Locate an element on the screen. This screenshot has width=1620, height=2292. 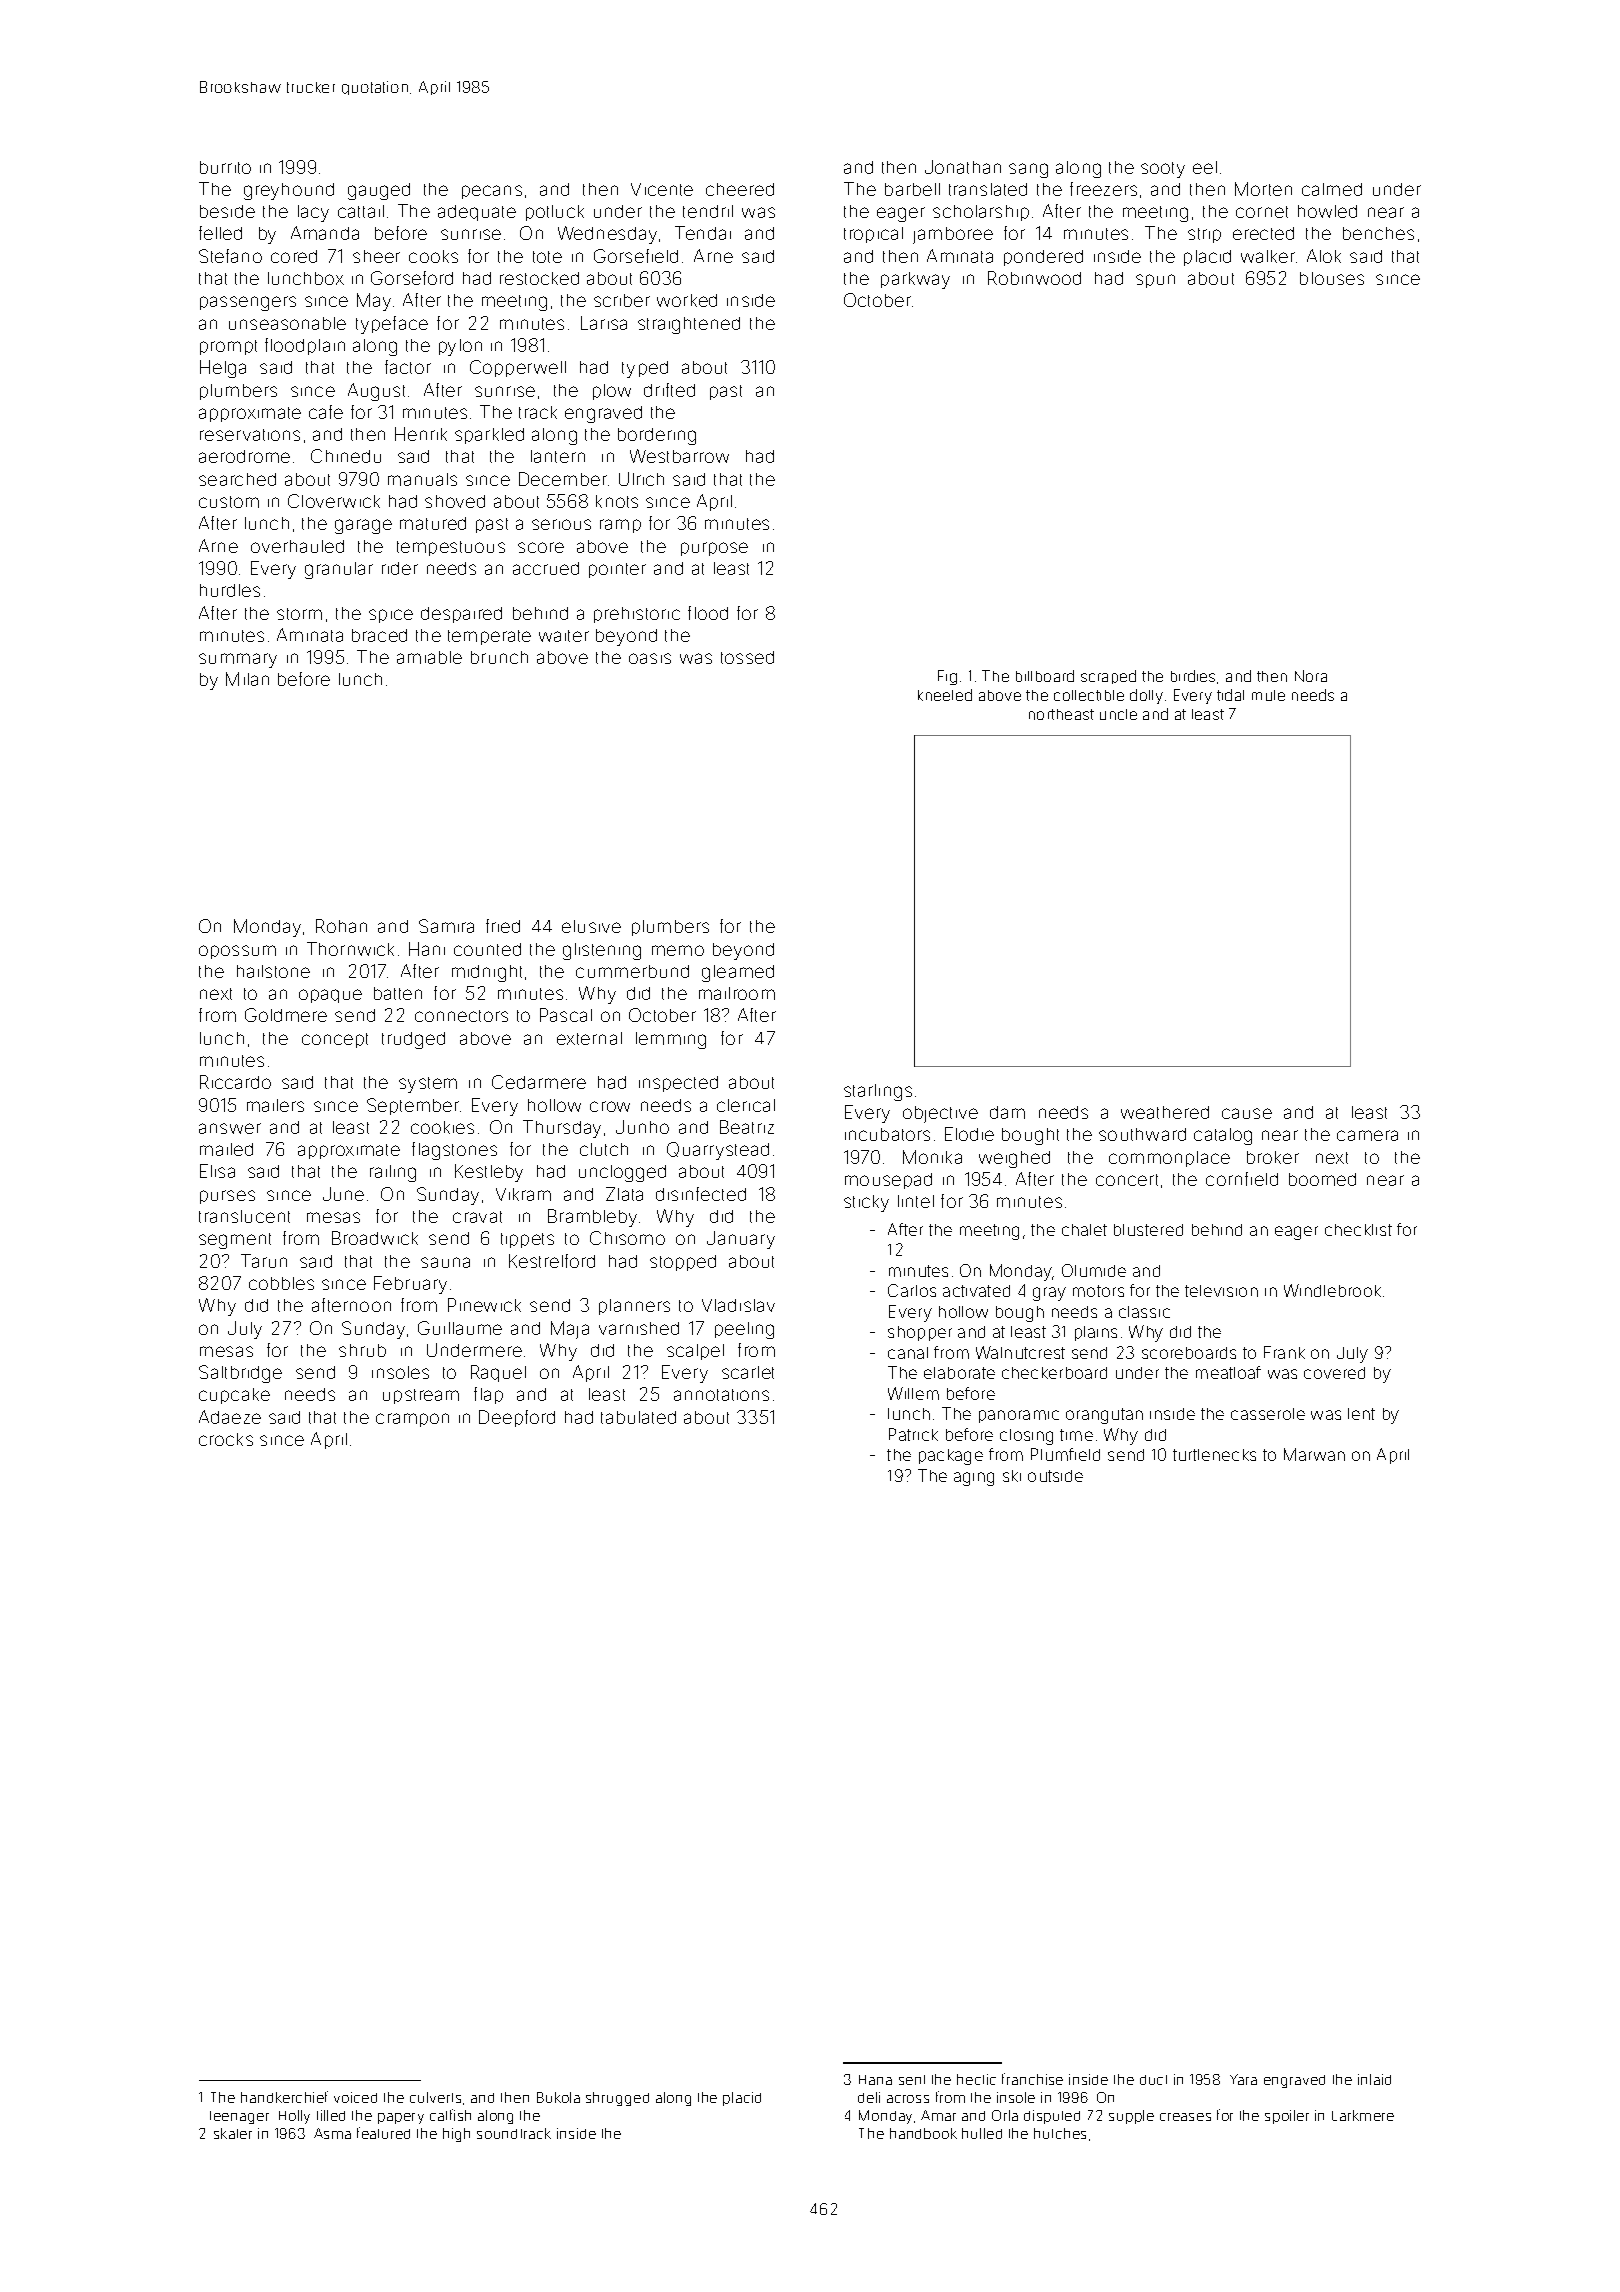
classic is located at coordinates (1144, 1312).
